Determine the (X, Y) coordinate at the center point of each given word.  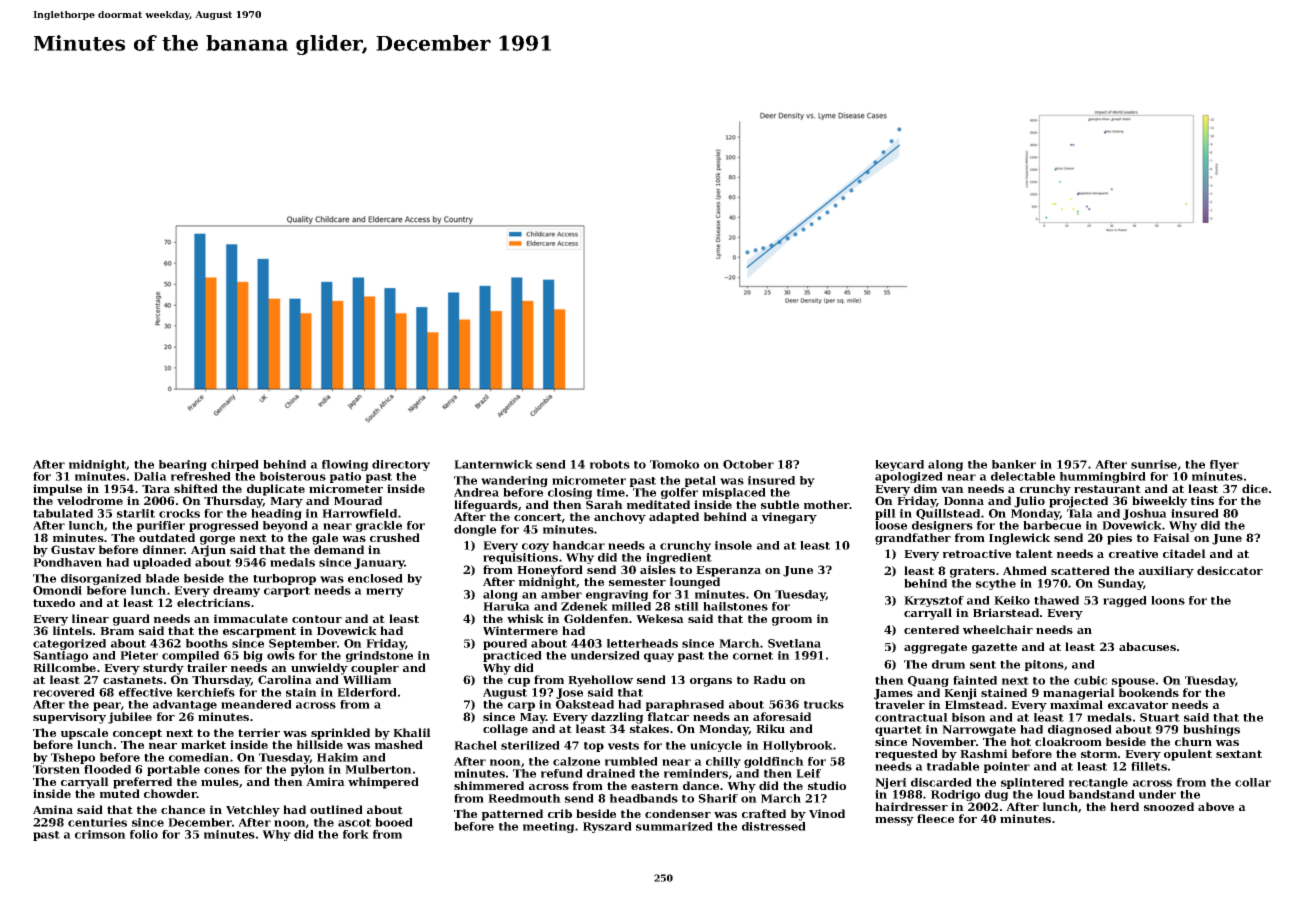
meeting (548, 827)
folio (144, 834)
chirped (235, 465)
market (203, 744)
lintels (72, 630)
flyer (1224, 465)
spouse (1133, 682)
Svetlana (794, 643)
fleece (935, 818)
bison (969, 717)
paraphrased (685, 705)
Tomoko (674, 464)
